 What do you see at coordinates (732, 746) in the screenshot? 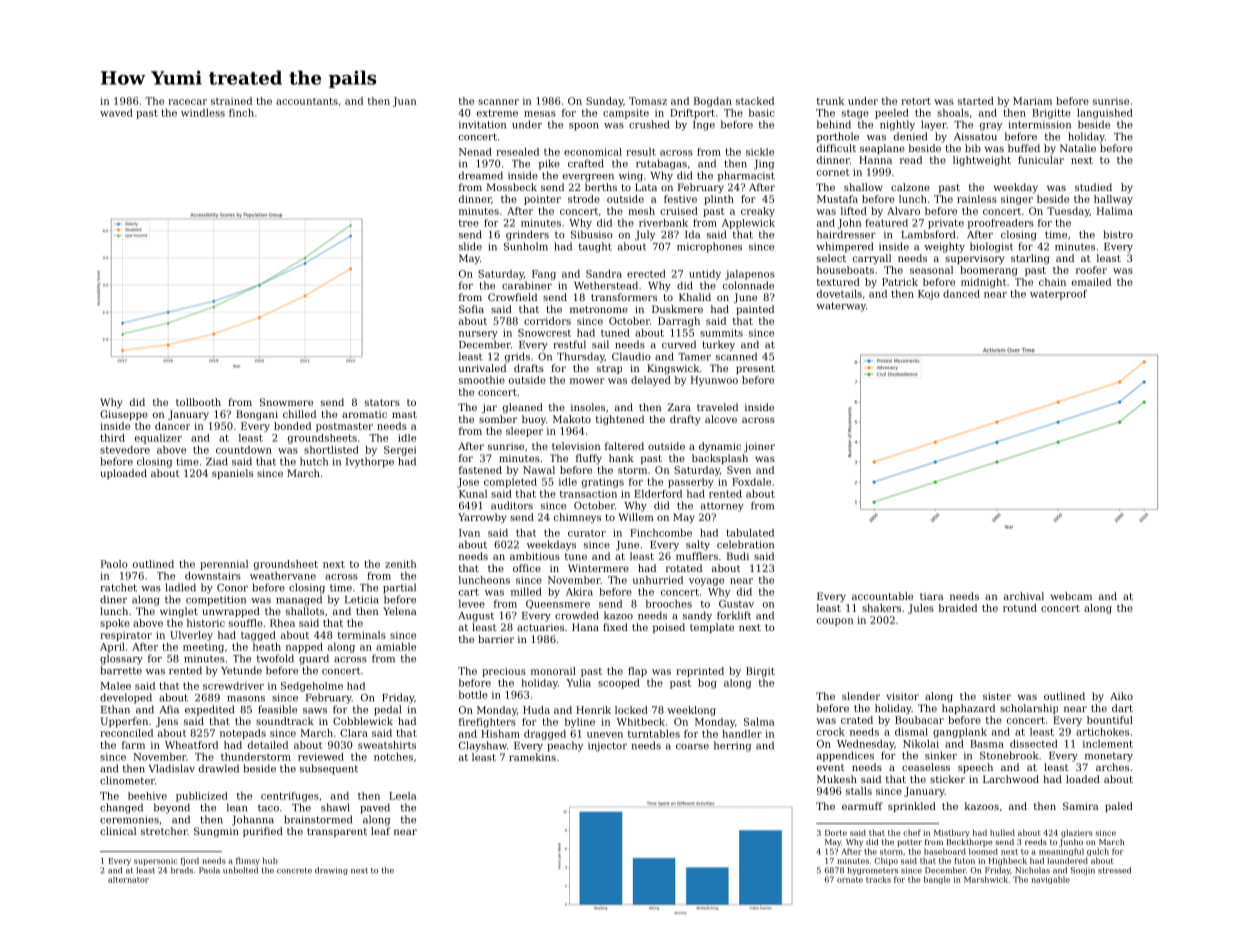
I see `herring` at bounding box center [732, 746].
